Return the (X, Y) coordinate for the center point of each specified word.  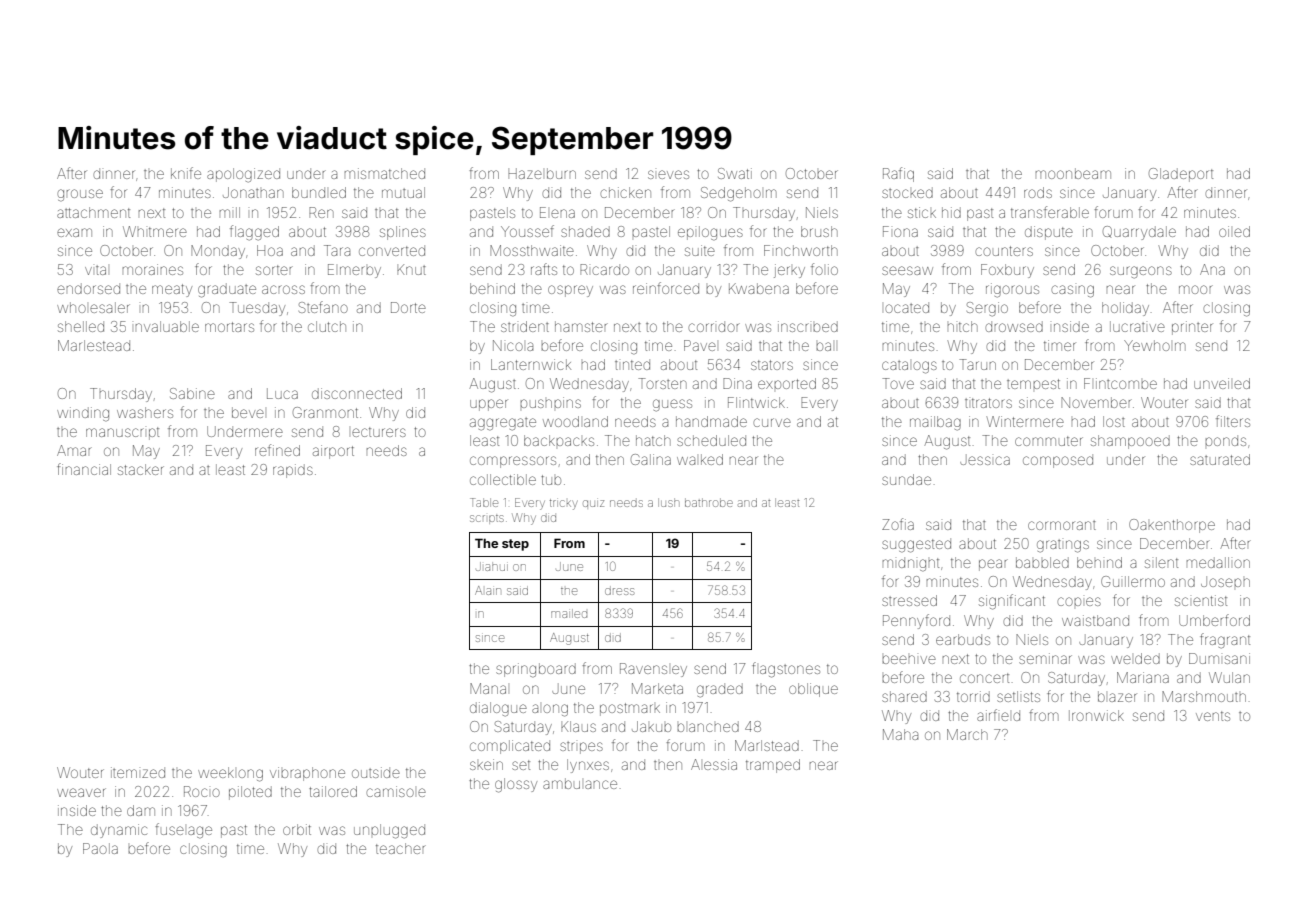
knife (186, 173)
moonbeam (1073, 173)
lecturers (379, 432)
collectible (503, 479)
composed (1058, 461)
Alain (488, 590)
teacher (401, 848)
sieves (668, 174)
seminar (1045, 658)
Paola (100, 848)
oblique (813, 690)
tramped (773, 766)
